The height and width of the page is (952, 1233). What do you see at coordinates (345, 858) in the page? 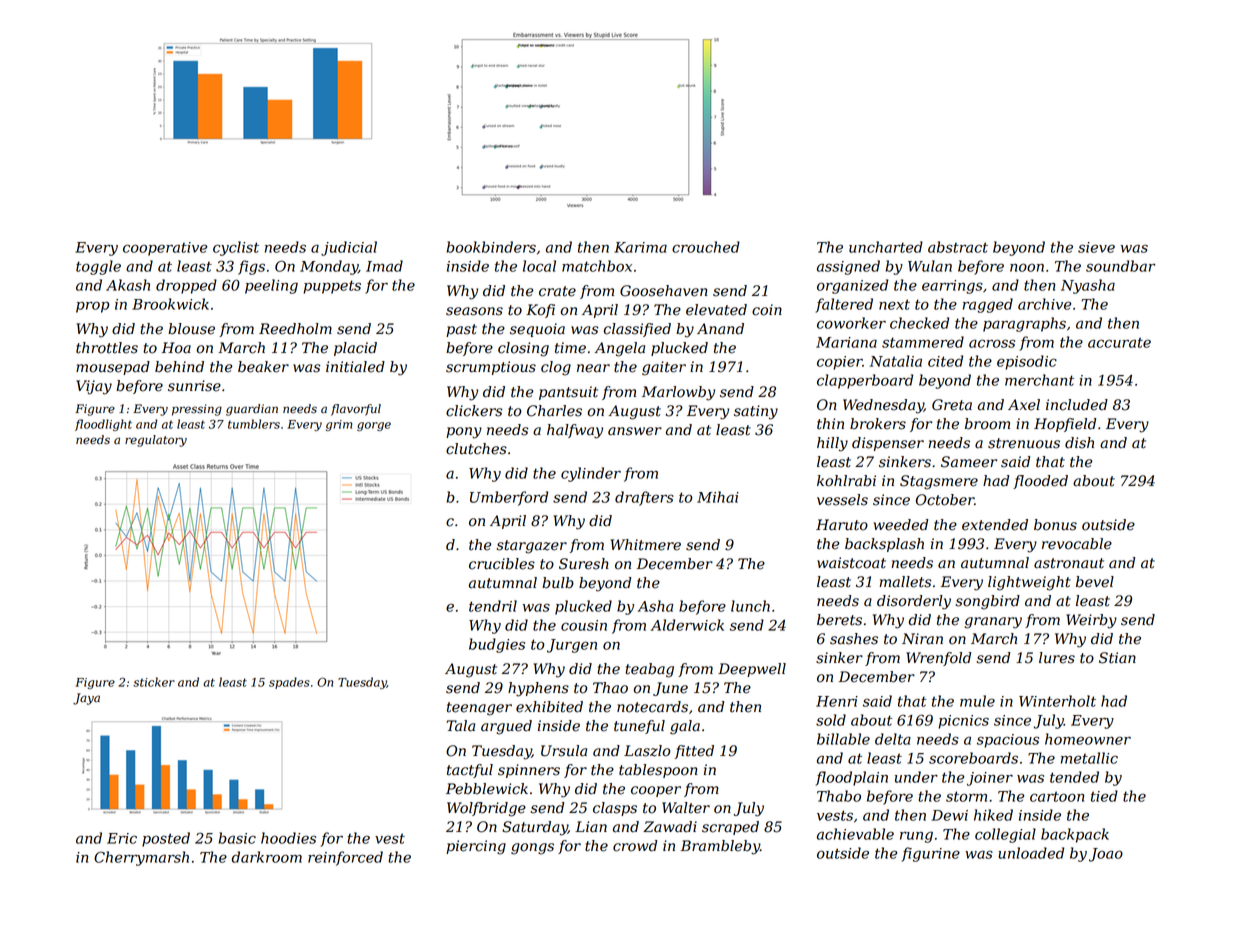
I see `reinforced` at bounding box center [345, 858].
